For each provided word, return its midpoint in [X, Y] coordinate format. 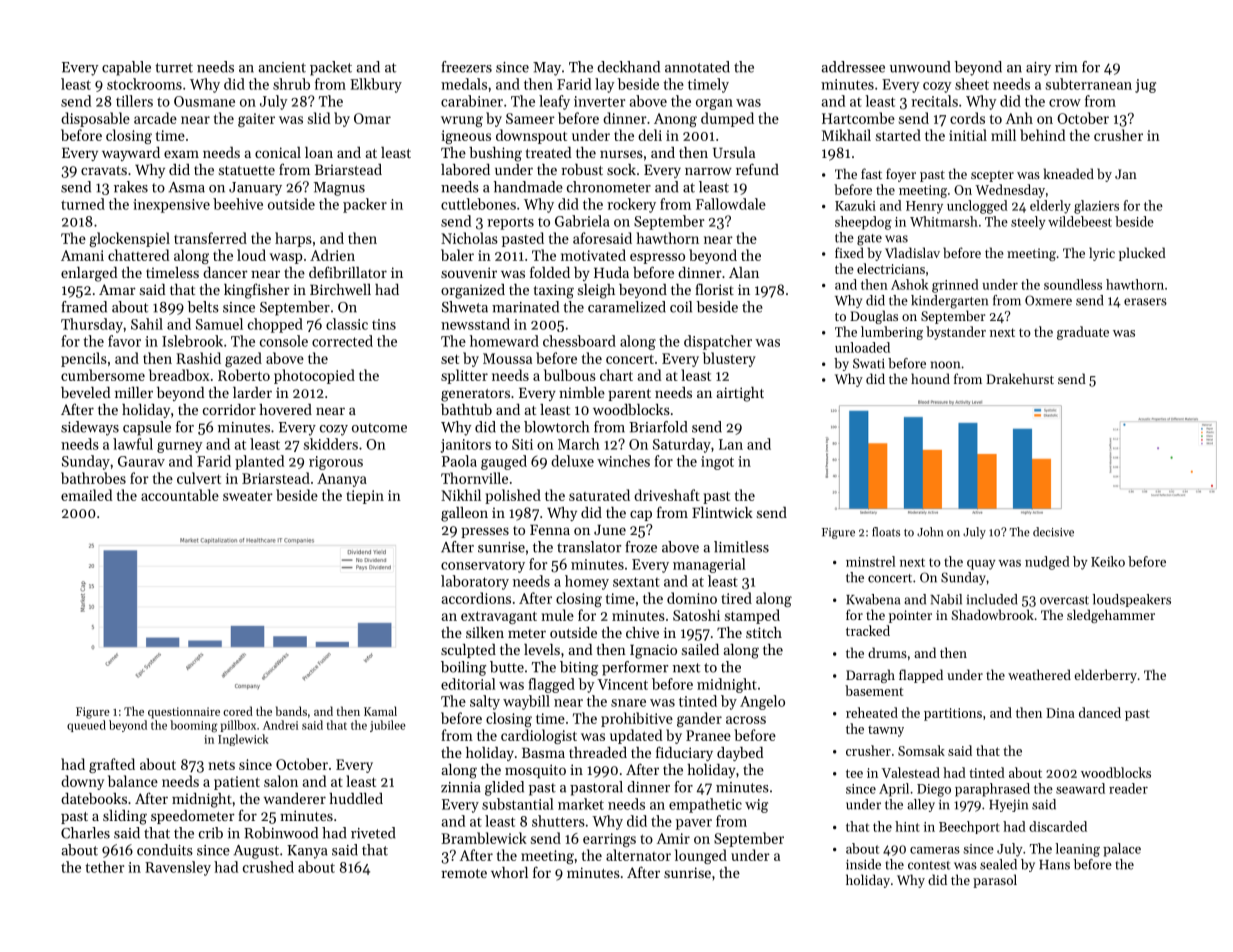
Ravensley [178, 868]
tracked [868, 630]
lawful [133, 444]
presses [485, 532]
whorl [509, 872]
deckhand [628, 67]
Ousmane [204, 101]
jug [1145, 86]
